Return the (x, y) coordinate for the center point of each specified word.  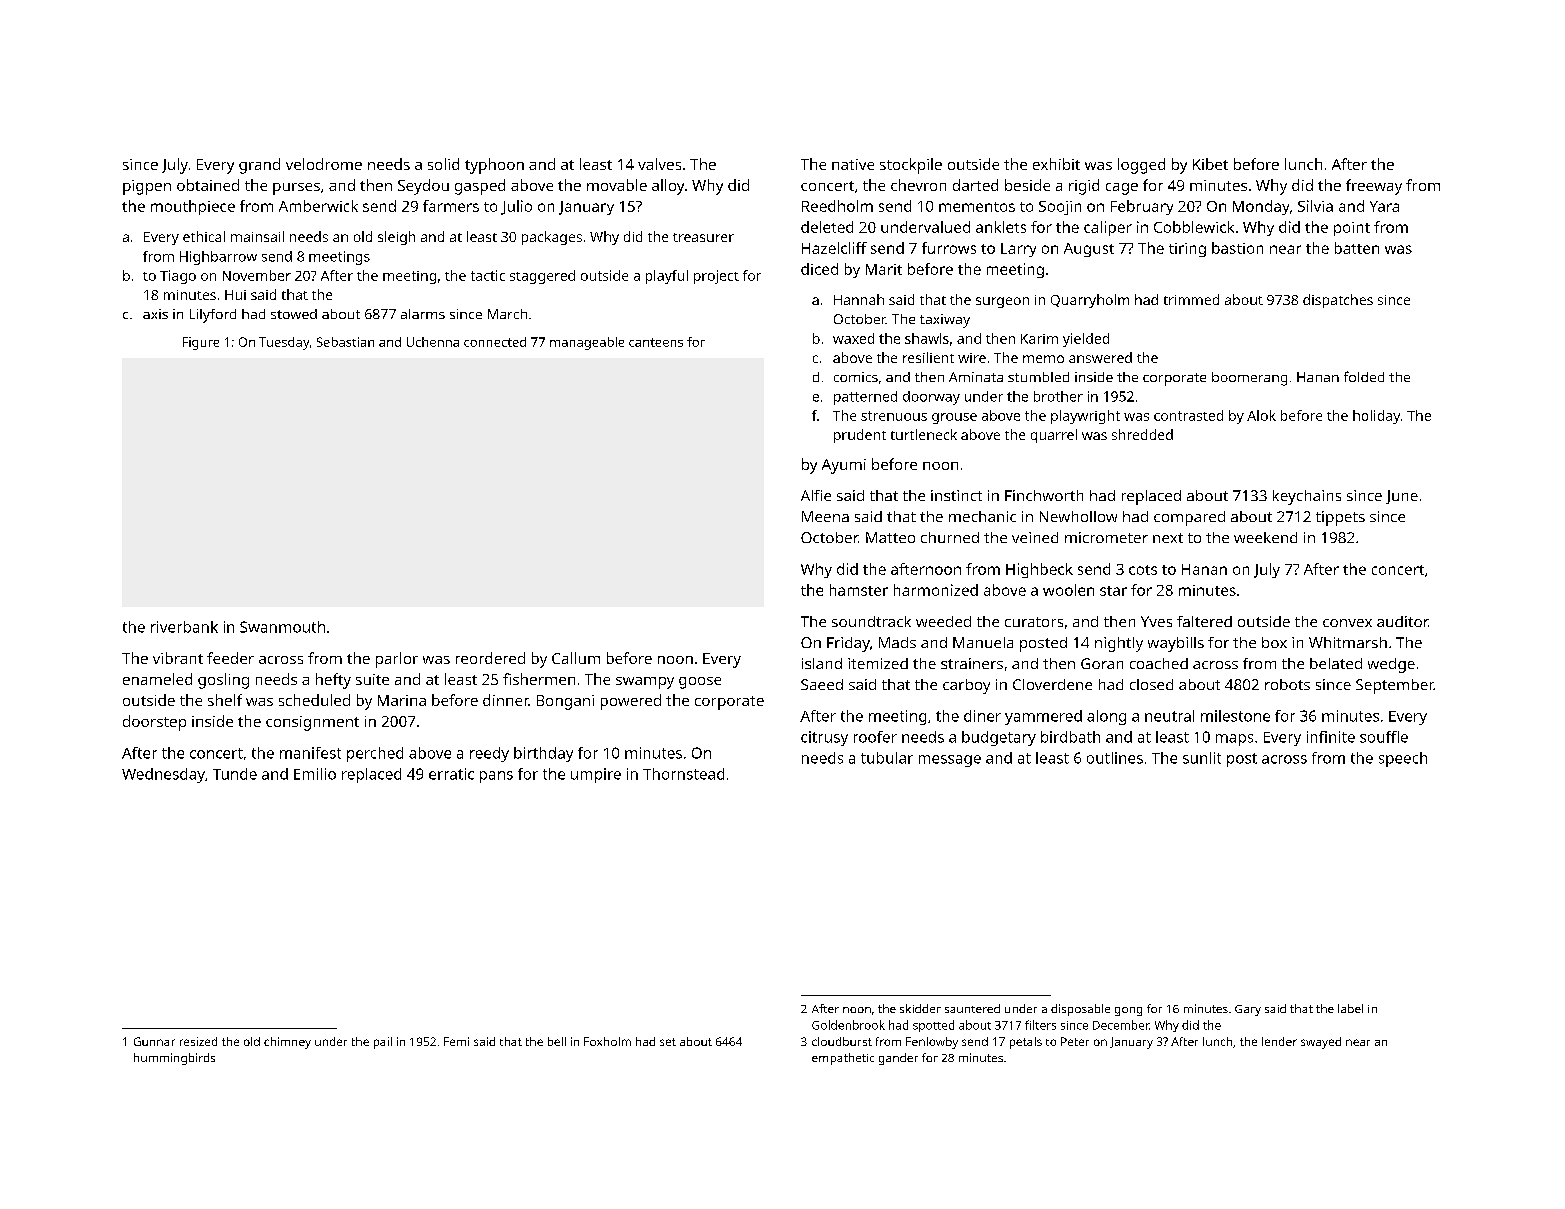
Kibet (1210, 164)
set (668, 1042)
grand (259, 166)
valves (659, 164)
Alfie (816, 495)
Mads (897, 642)
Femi (456, 1041)
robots (1287, 684)
